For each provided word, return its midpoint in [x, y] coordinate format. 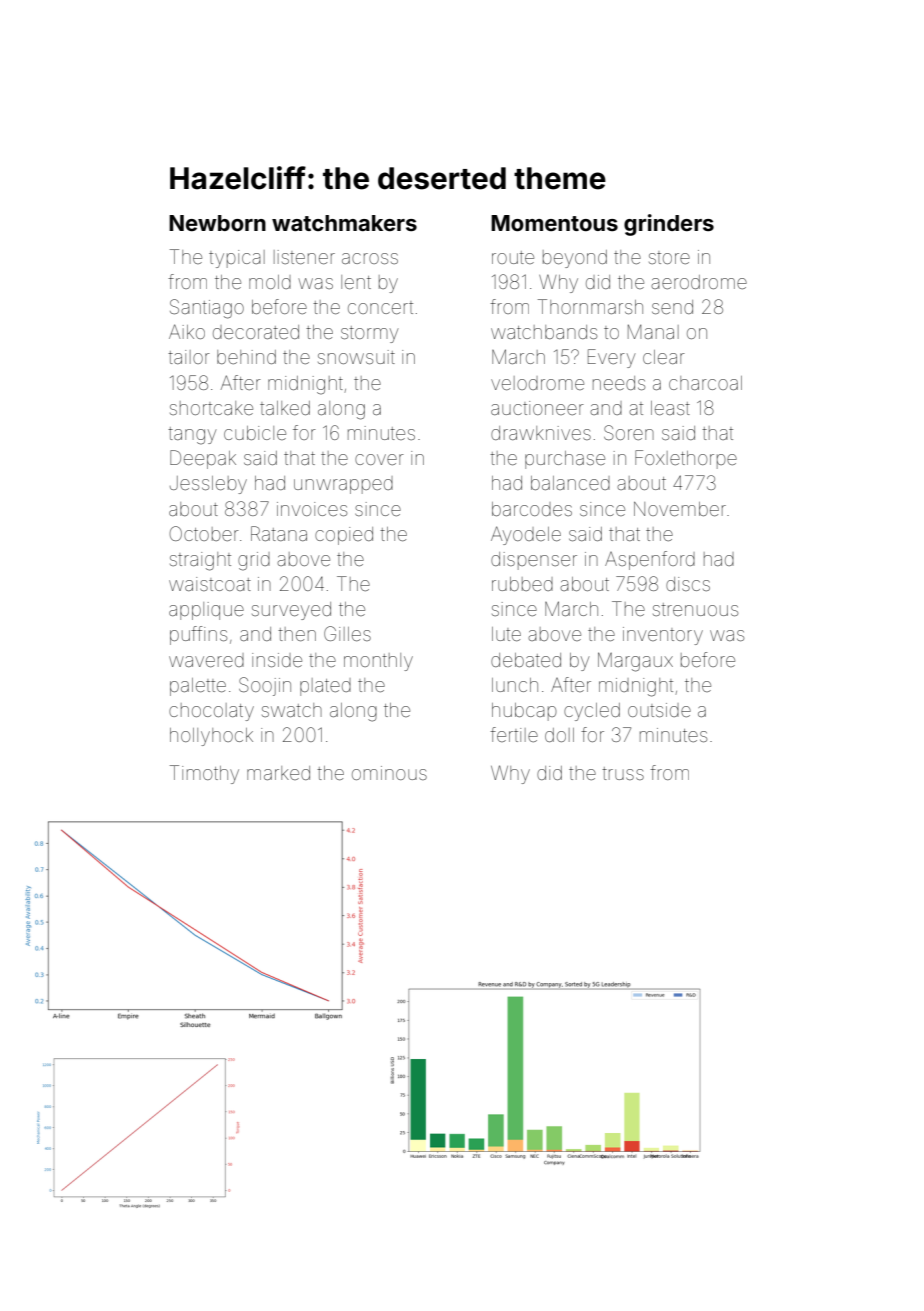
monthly [378, 662]
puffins [198, 635]
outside [659, 710]
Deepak [203, 459]
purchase [565, 460]
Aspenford [650, 560]
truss [623, 773]
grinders [669, 225]
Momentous [554, 223]
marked [278, 773]
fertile [514, 734]
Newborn [217, 223]
